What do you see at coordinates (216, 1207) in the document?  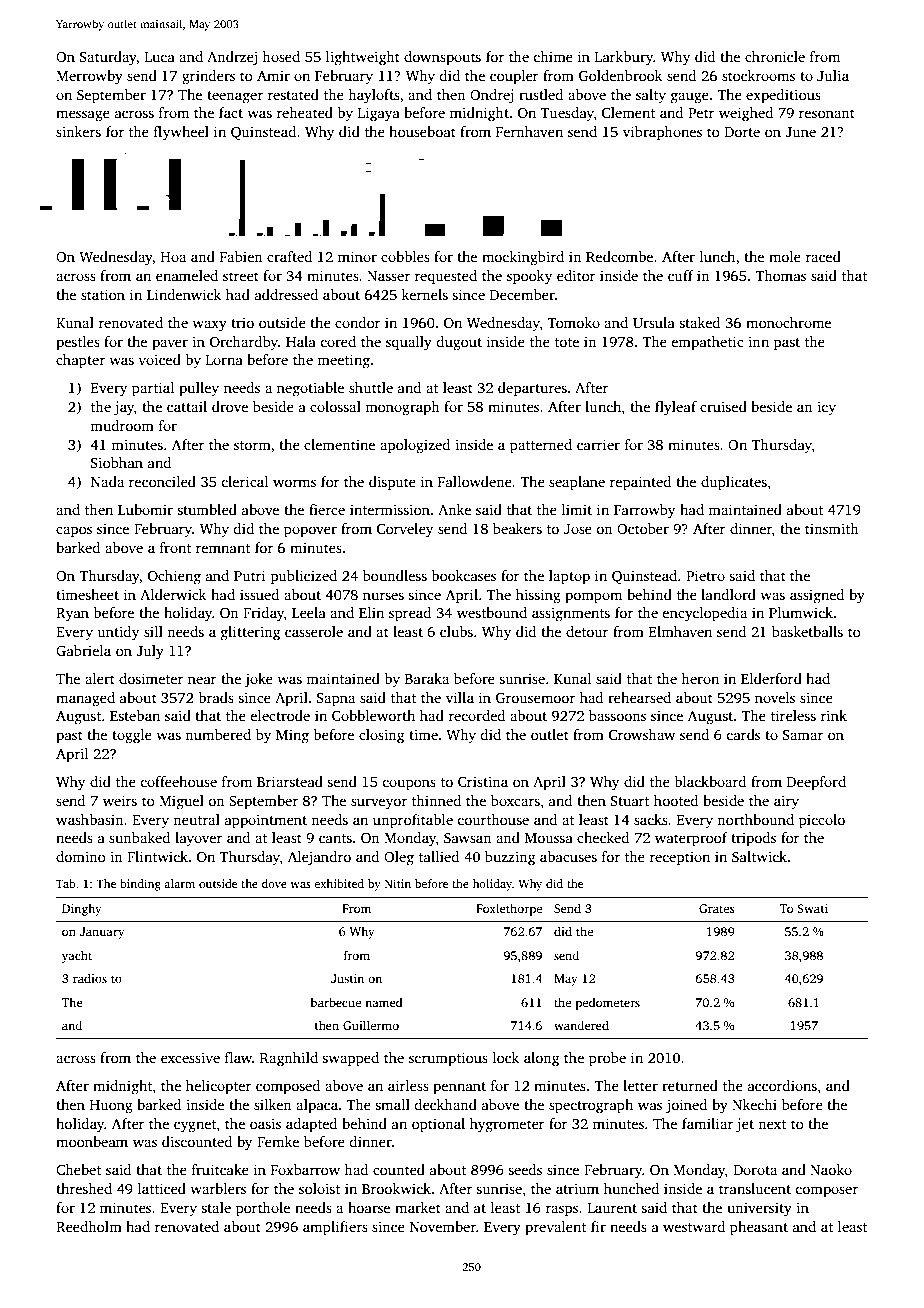 I see `stale` at bounding box center [216, 1207].
